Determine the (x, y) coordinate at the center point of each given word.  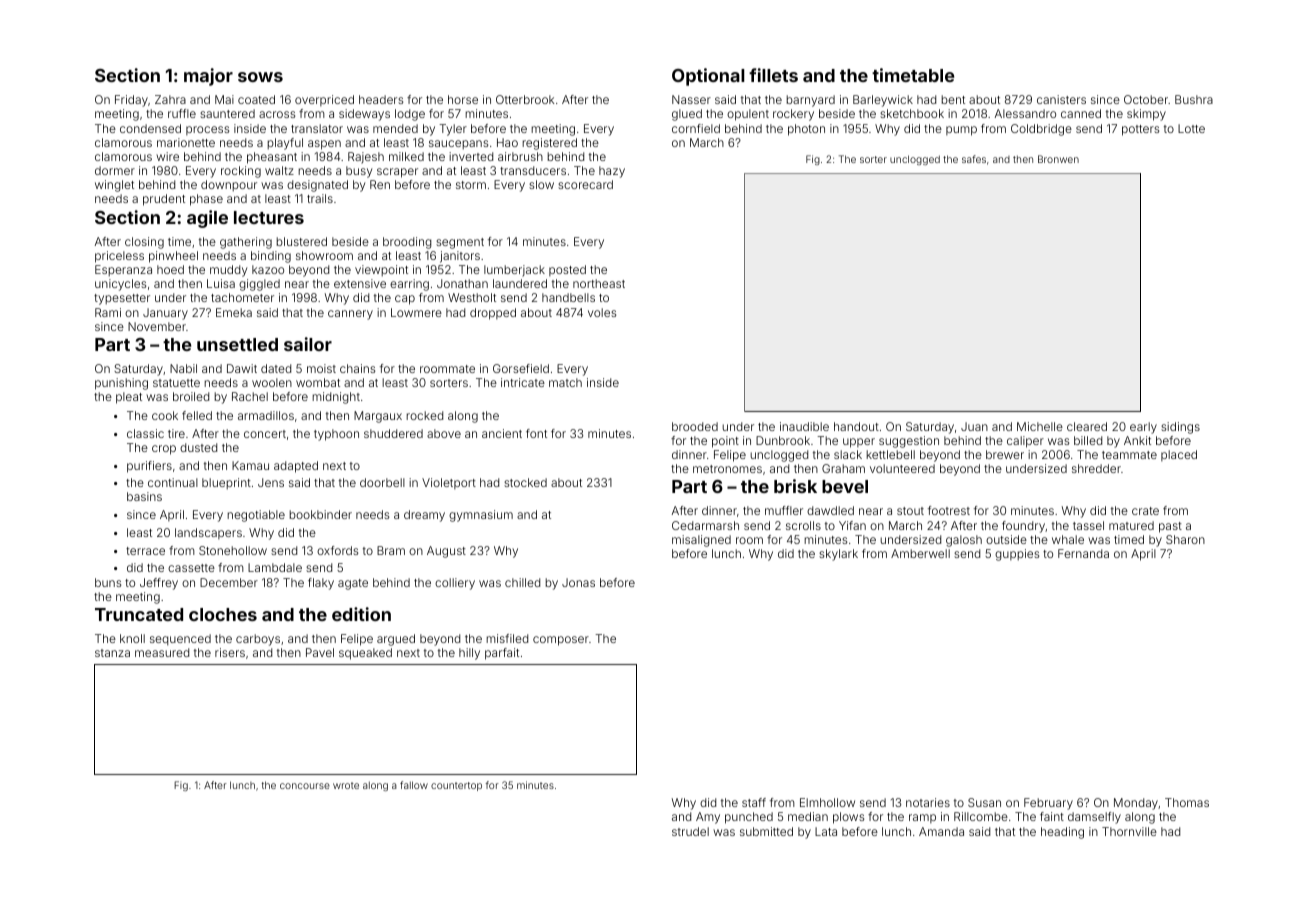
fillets (773, 75)
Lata (826, 831)
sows (260, 77)
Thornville (1129, 831)
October (1146, 99)
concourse (305, 786)
